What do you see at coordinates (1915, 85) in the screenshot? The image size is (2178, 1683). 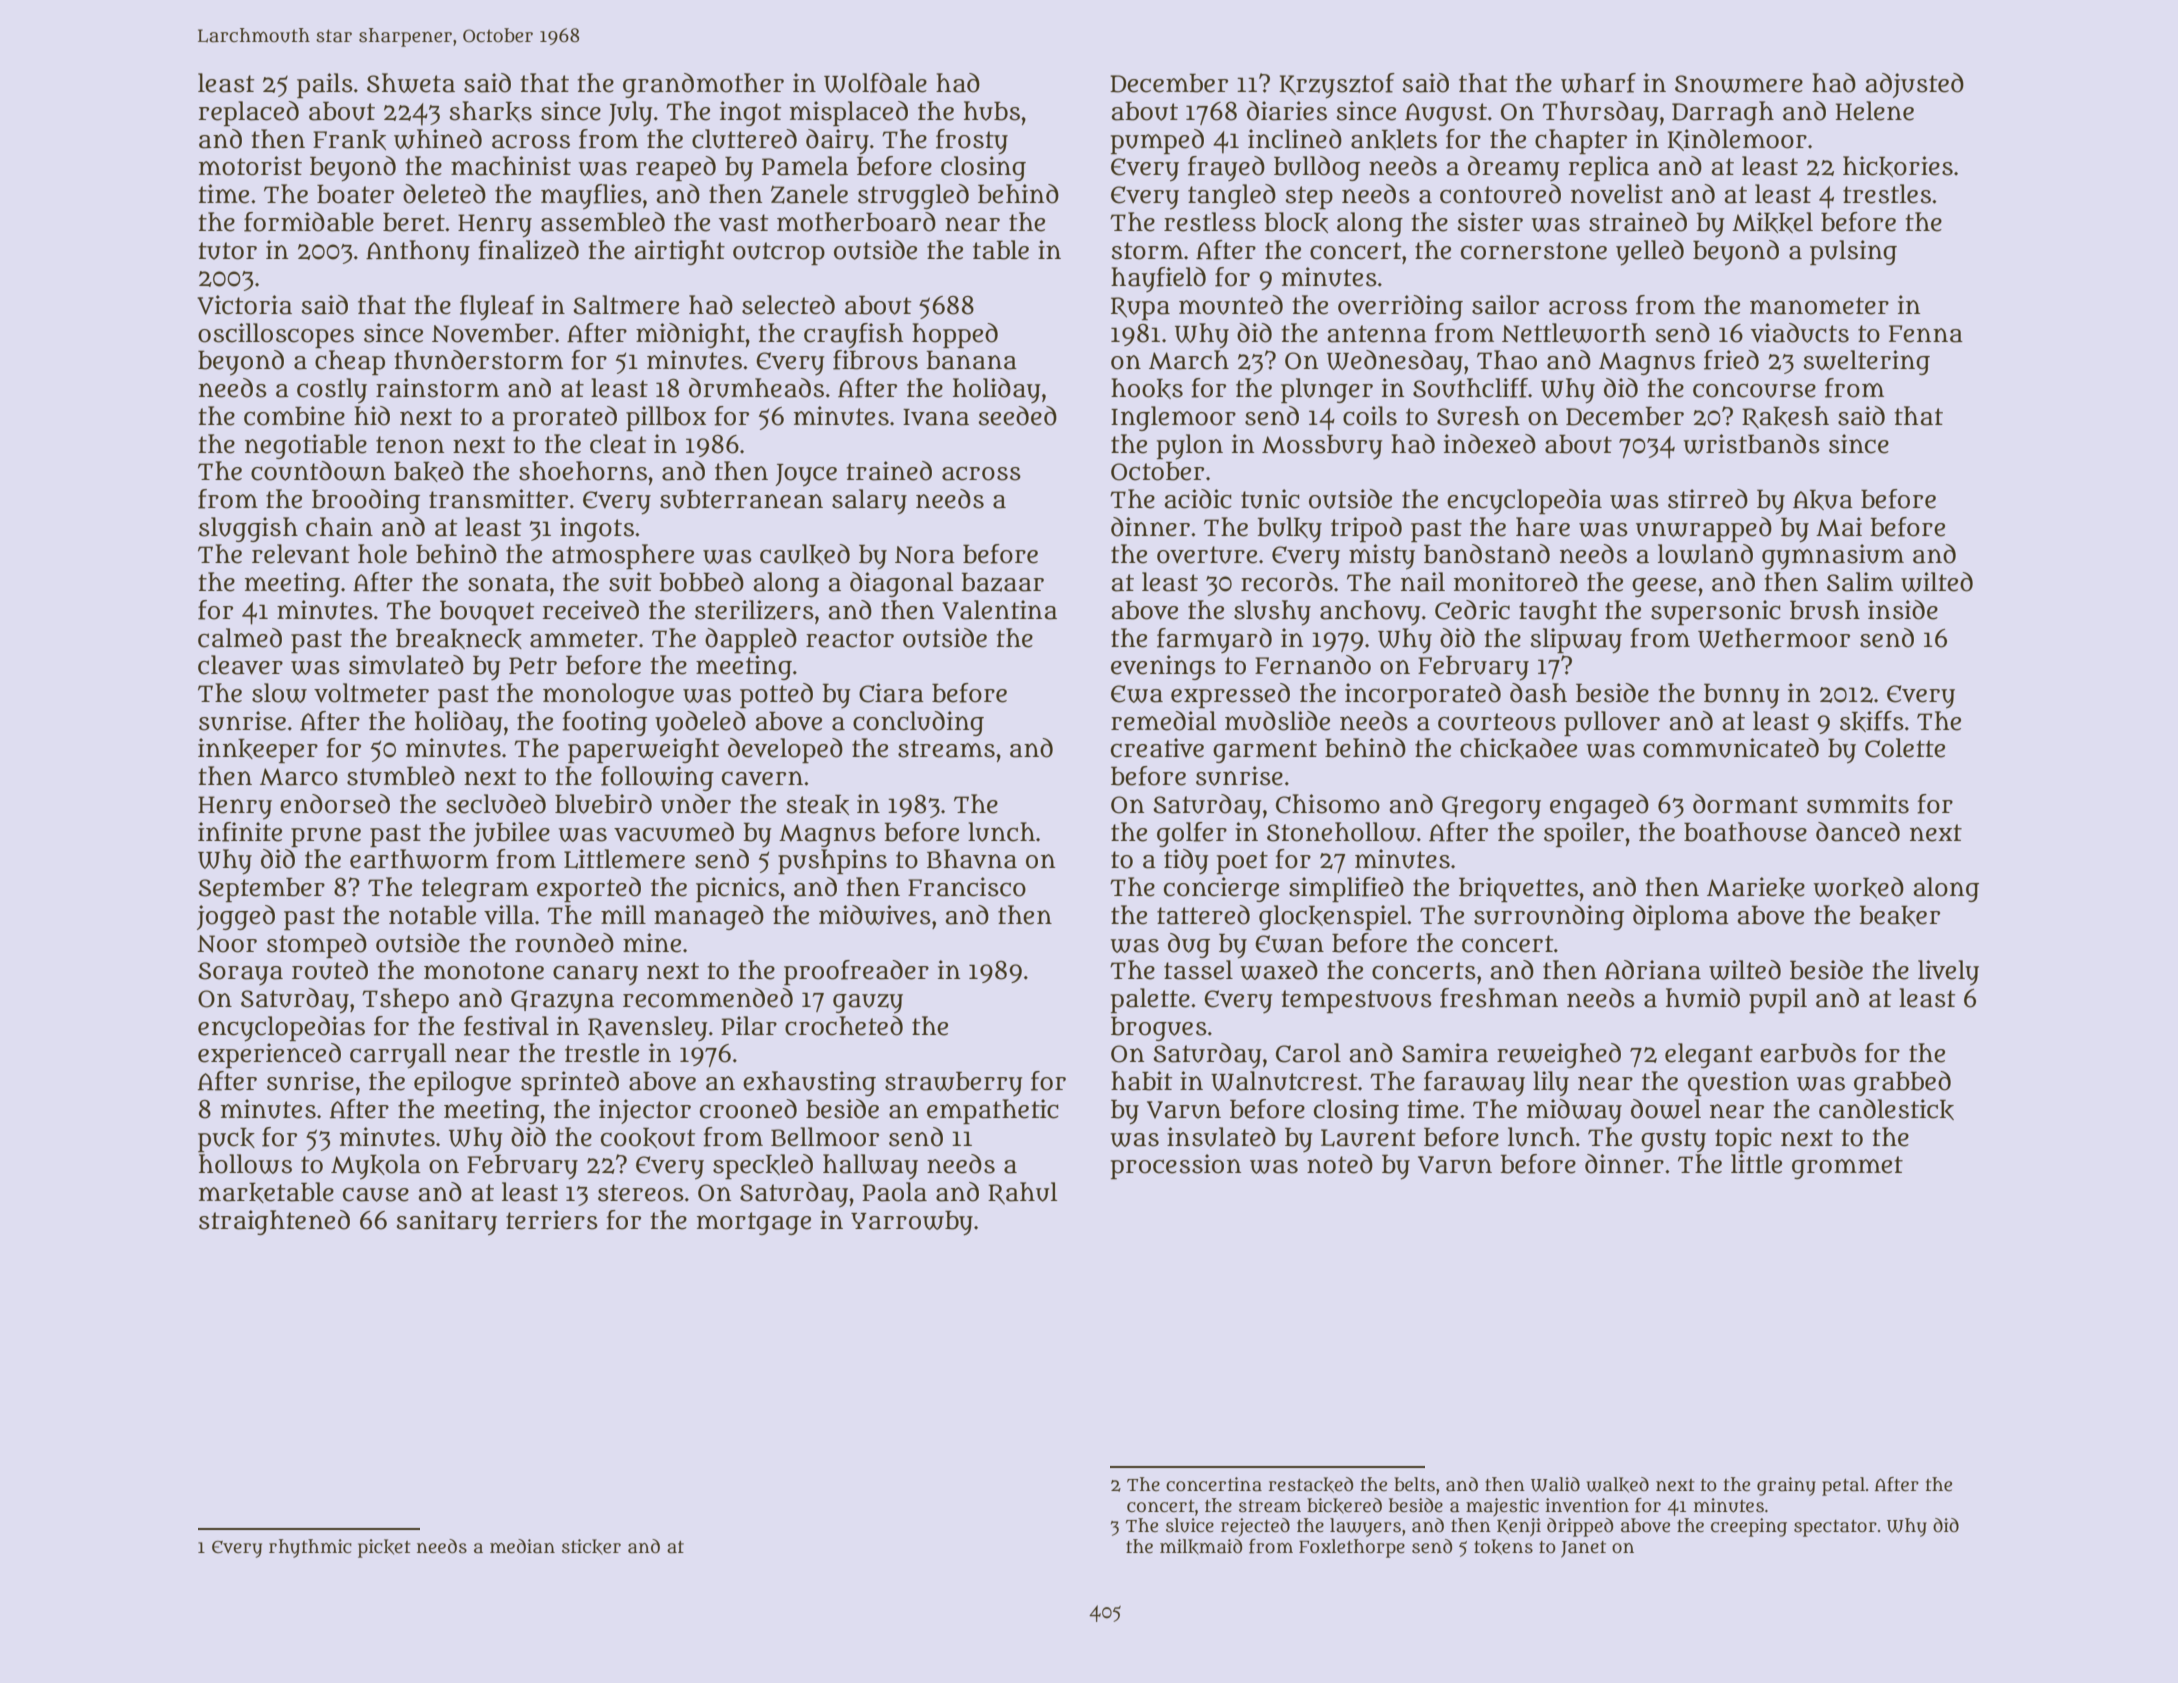 I see `adjusted` at bounding box center [1915, 85].
